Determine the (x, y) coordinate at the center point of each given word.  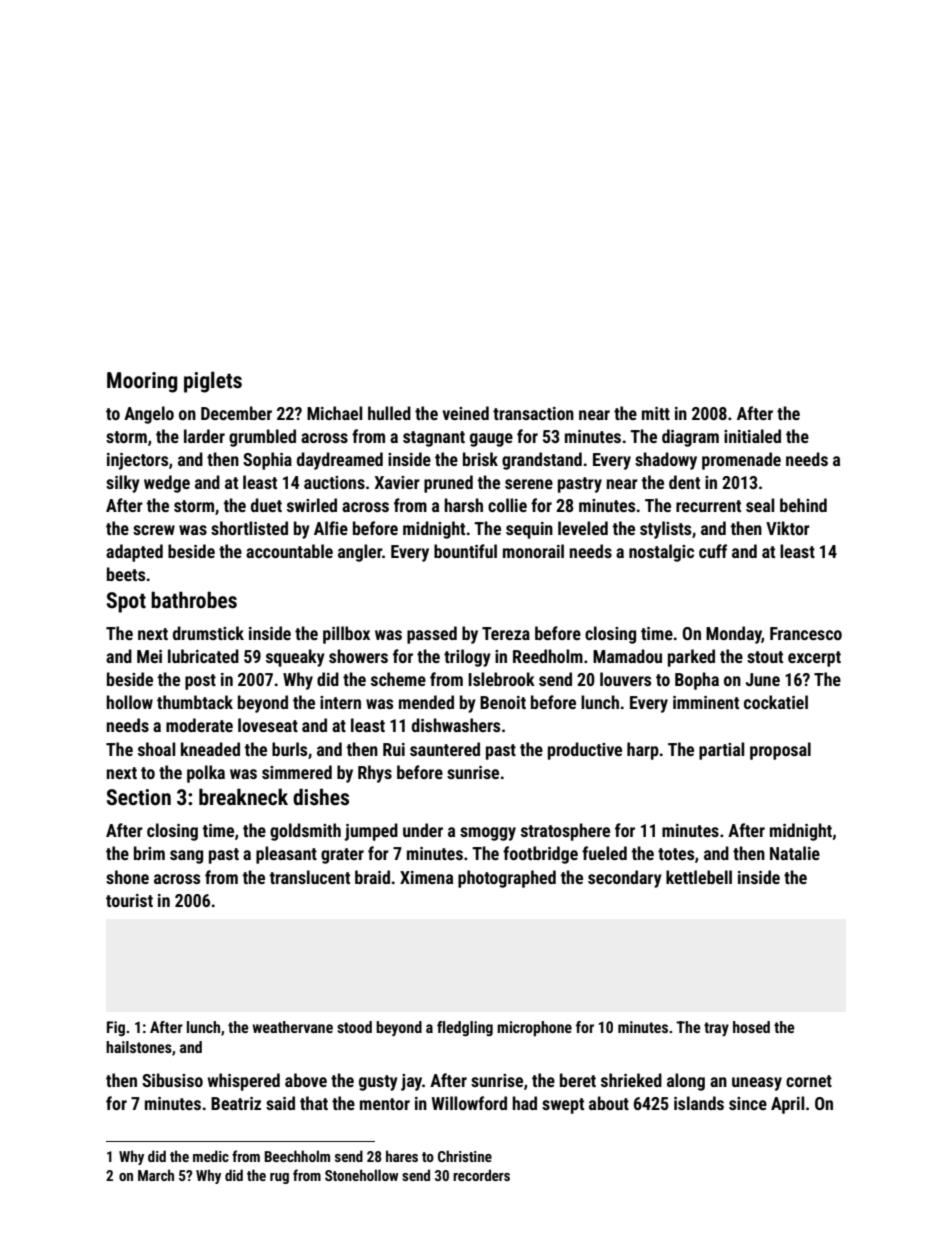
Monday (734, 635)
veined (465, 413)
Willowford (469, 1103)
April (787, 1105)
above (306, 1080)
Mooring (142, 382)
